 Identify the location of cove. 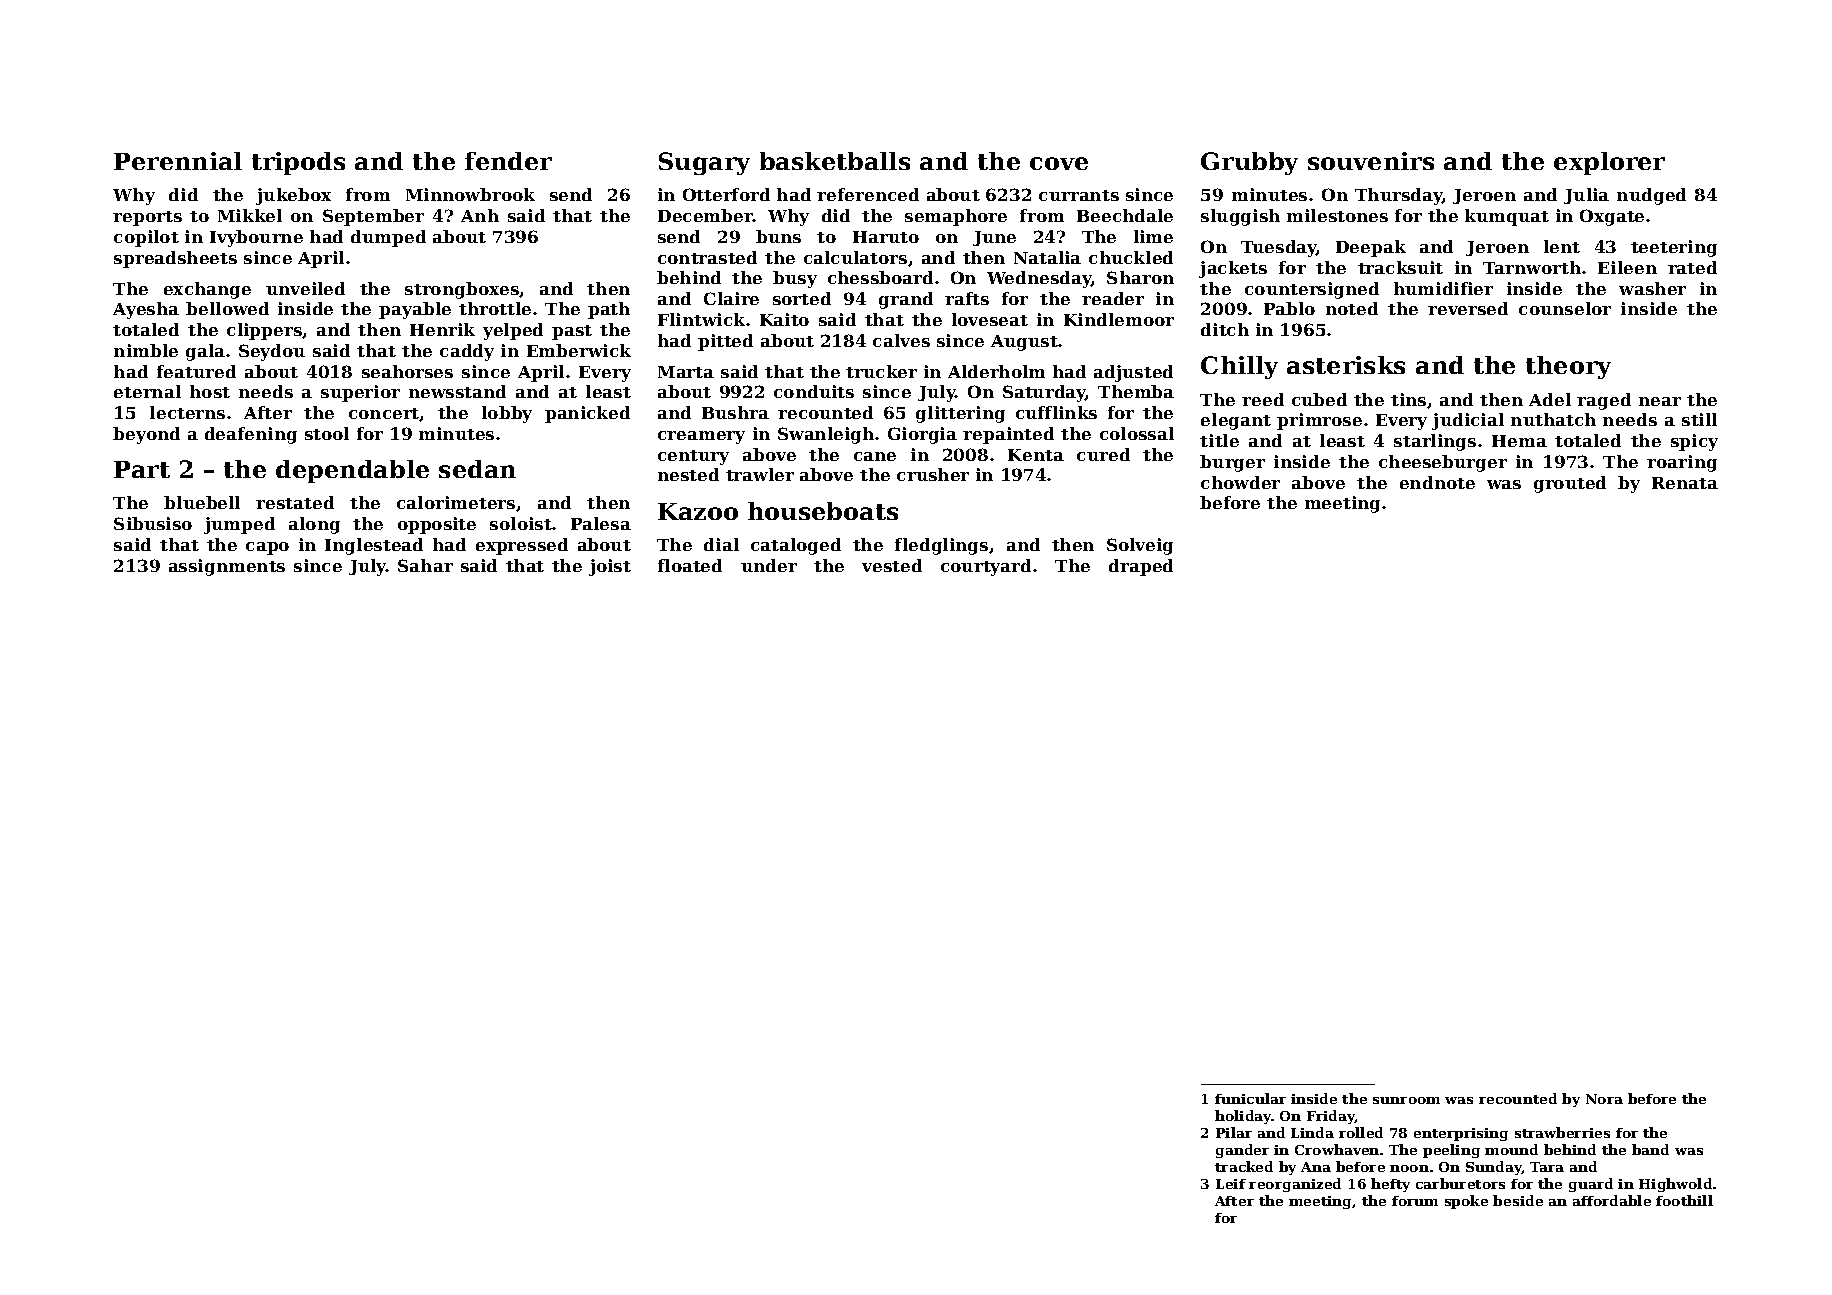
(1059, 163).
